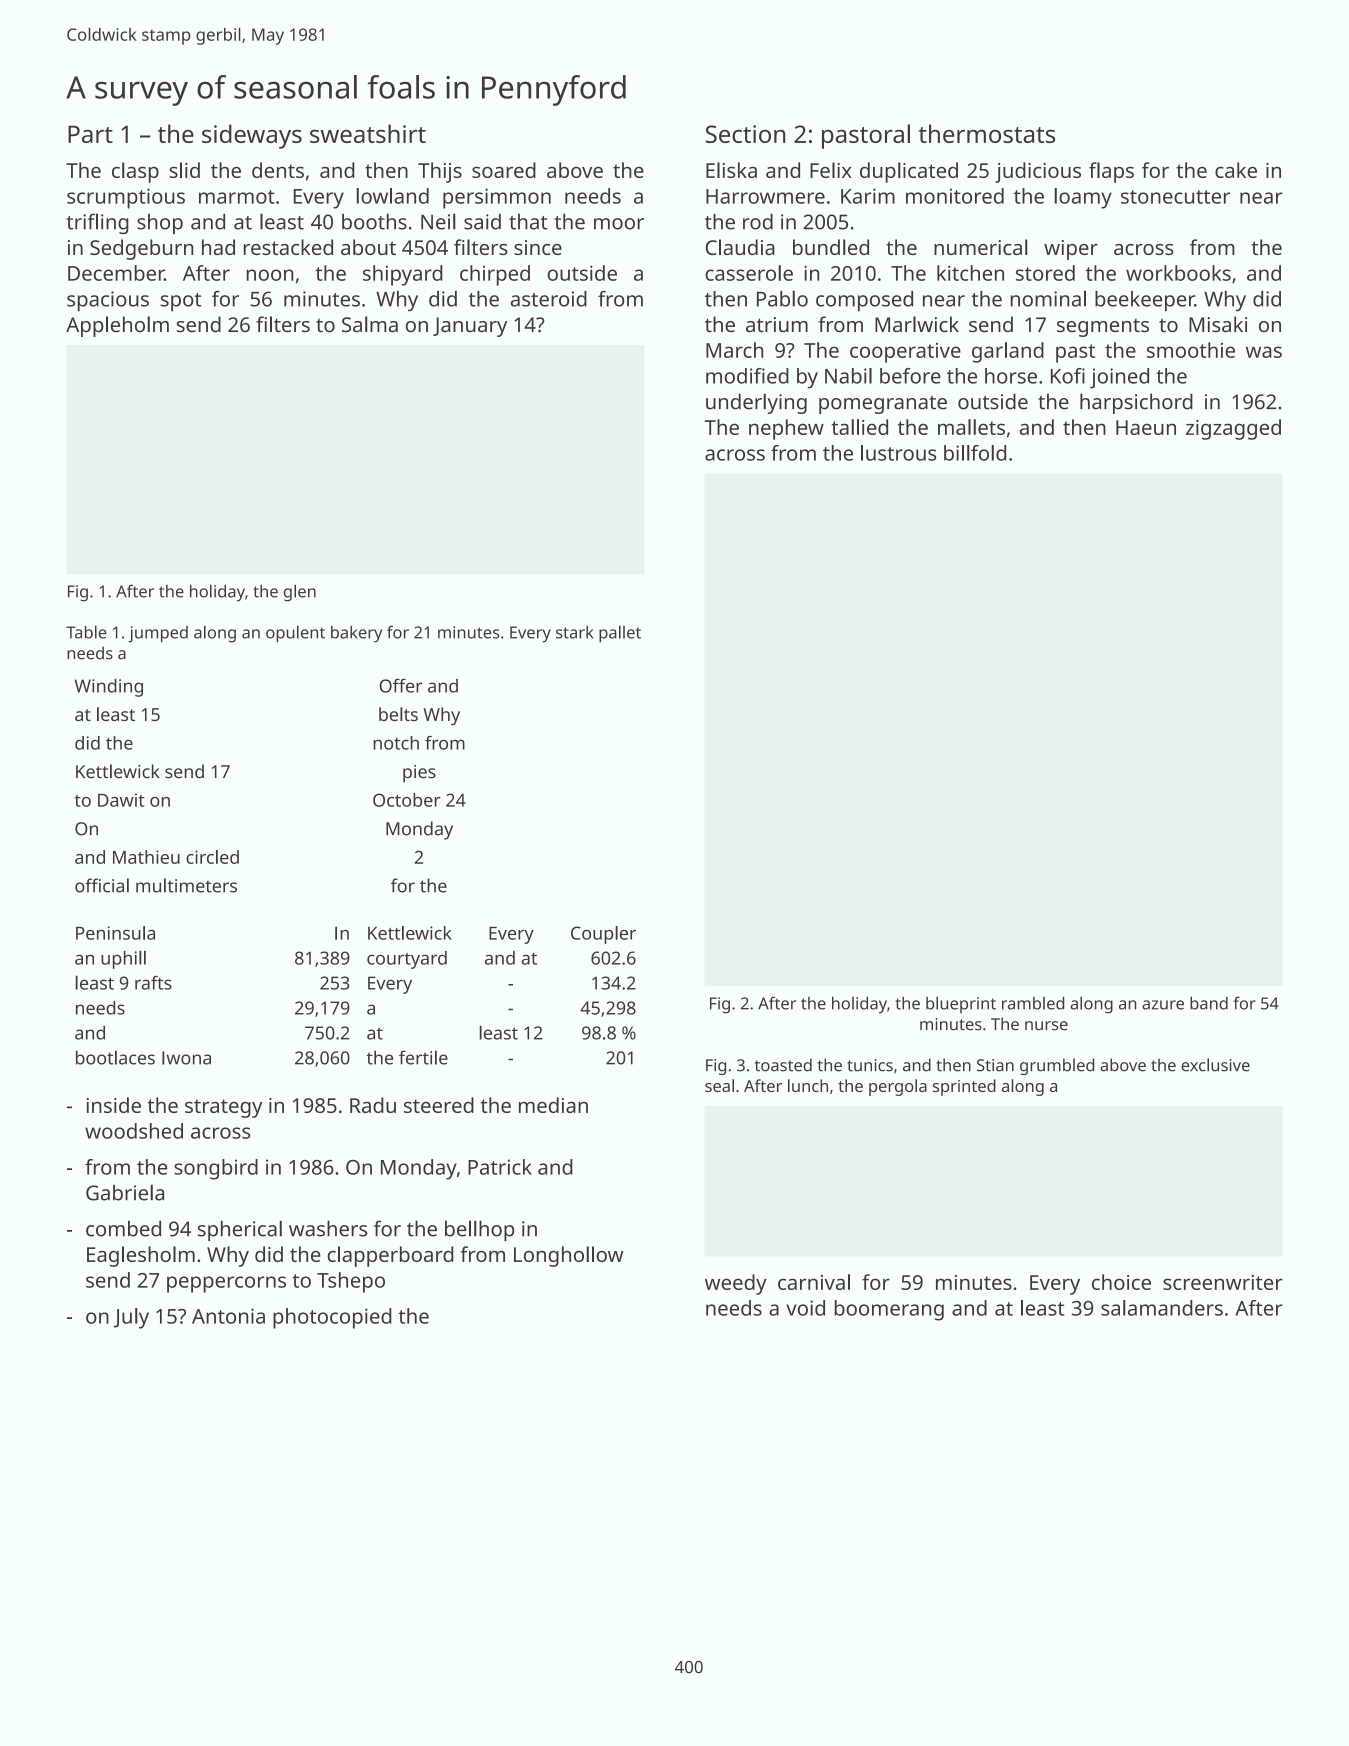  I want to click on carnival, so click(814, 1282).
